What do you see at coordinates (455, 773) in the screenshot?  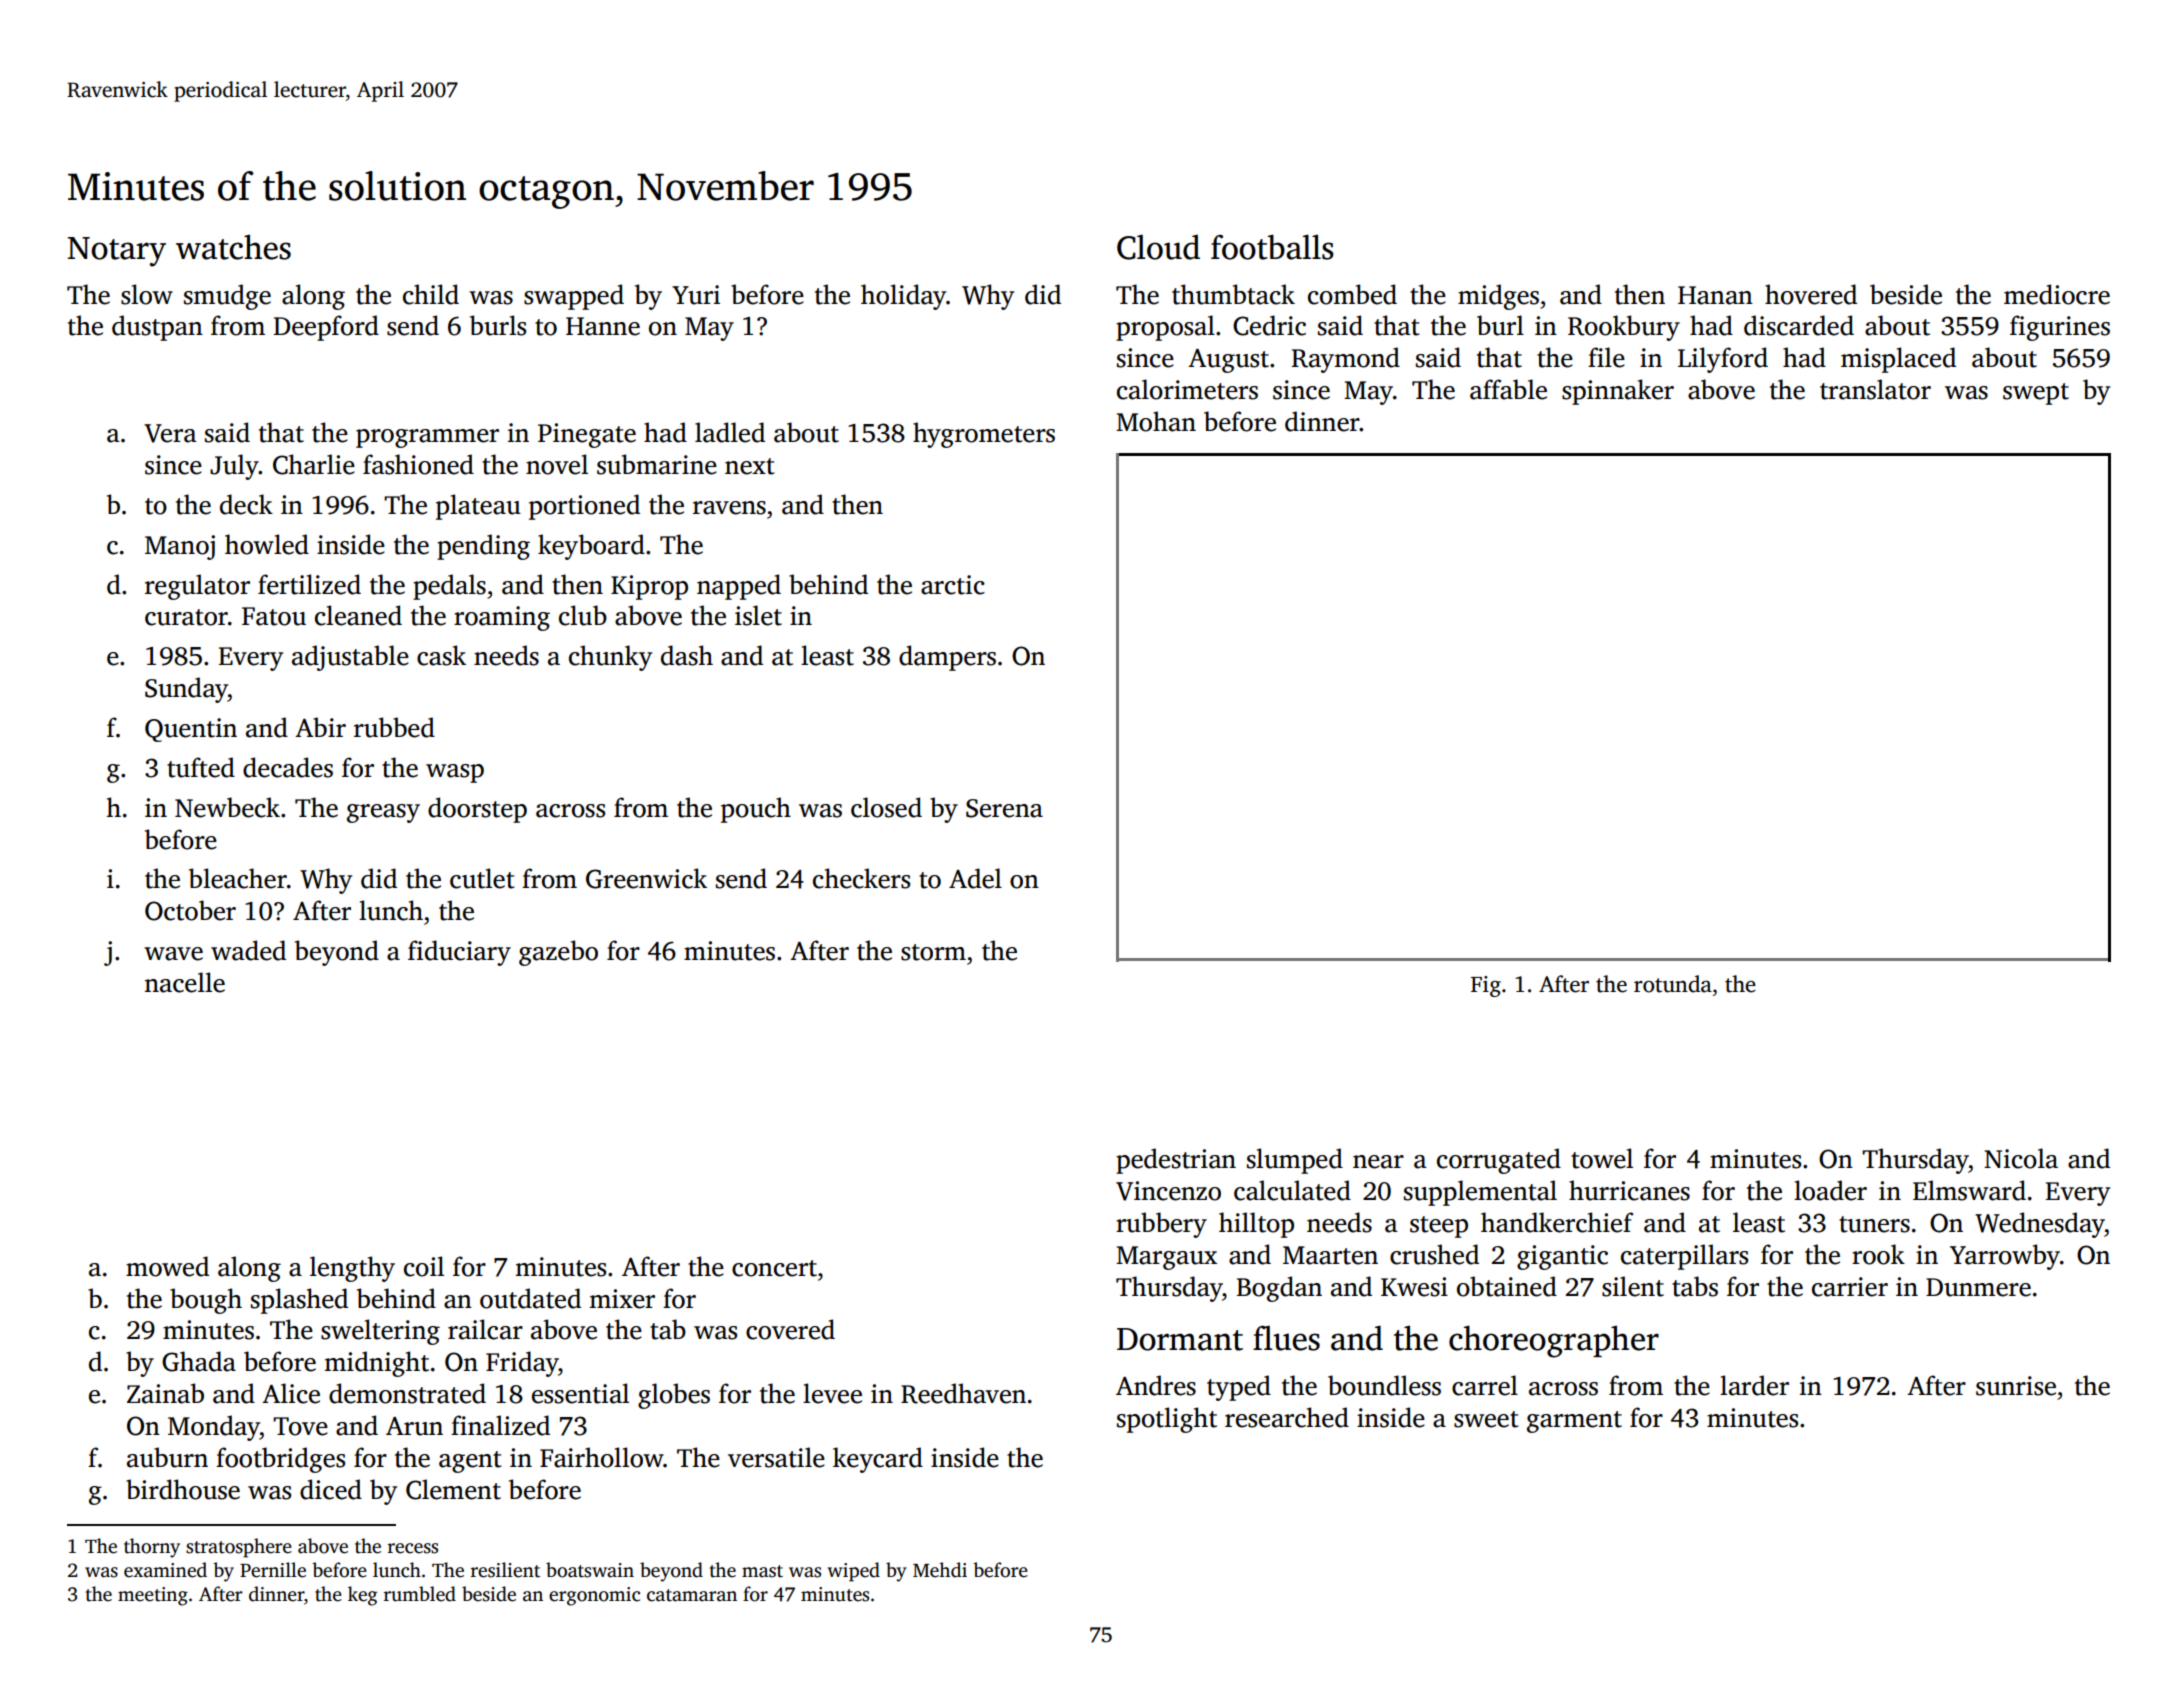 I see `wasp` at bounding box center [455, 773].
